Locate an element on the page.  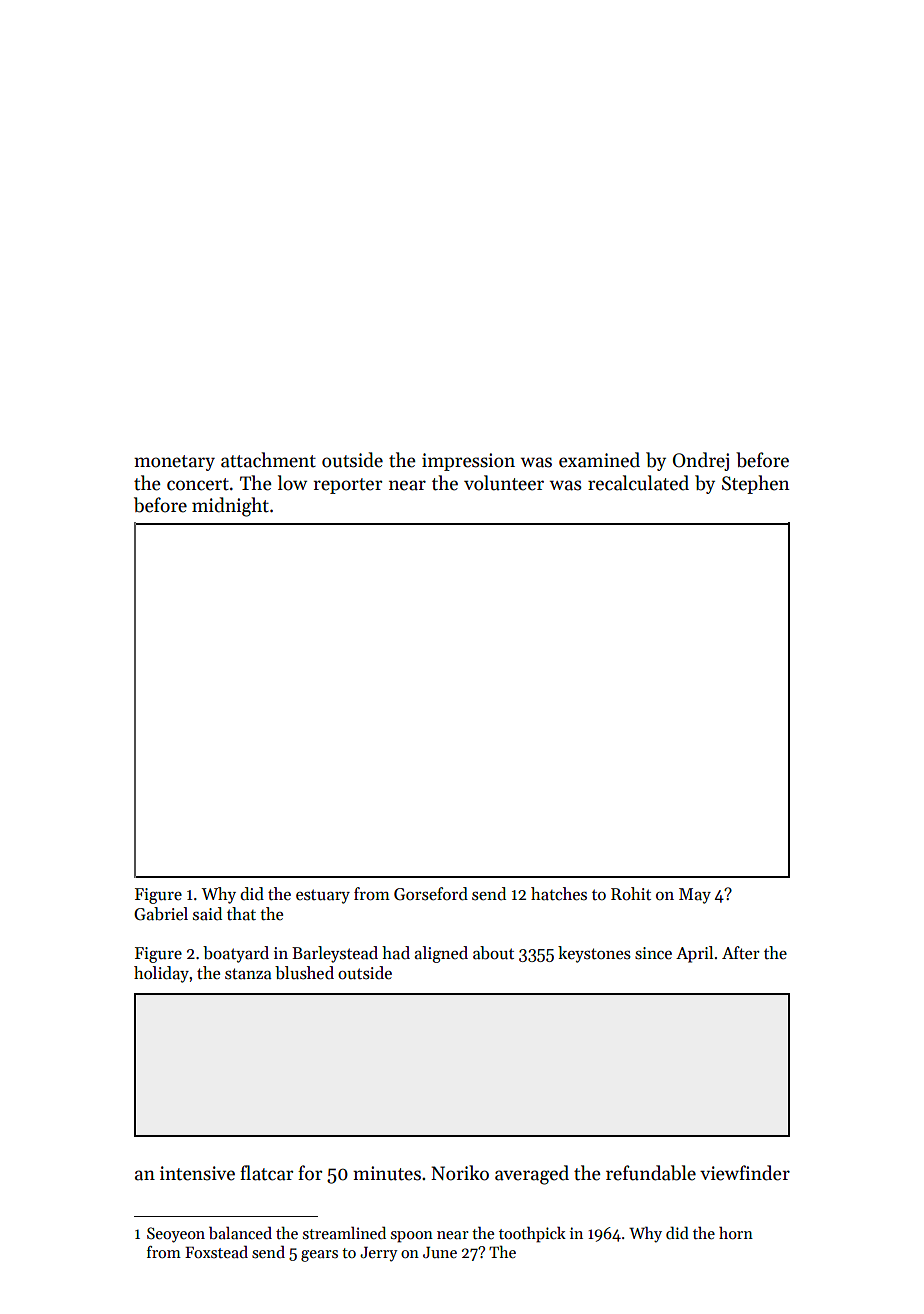
estuary is located at coordinates (323, 896).
